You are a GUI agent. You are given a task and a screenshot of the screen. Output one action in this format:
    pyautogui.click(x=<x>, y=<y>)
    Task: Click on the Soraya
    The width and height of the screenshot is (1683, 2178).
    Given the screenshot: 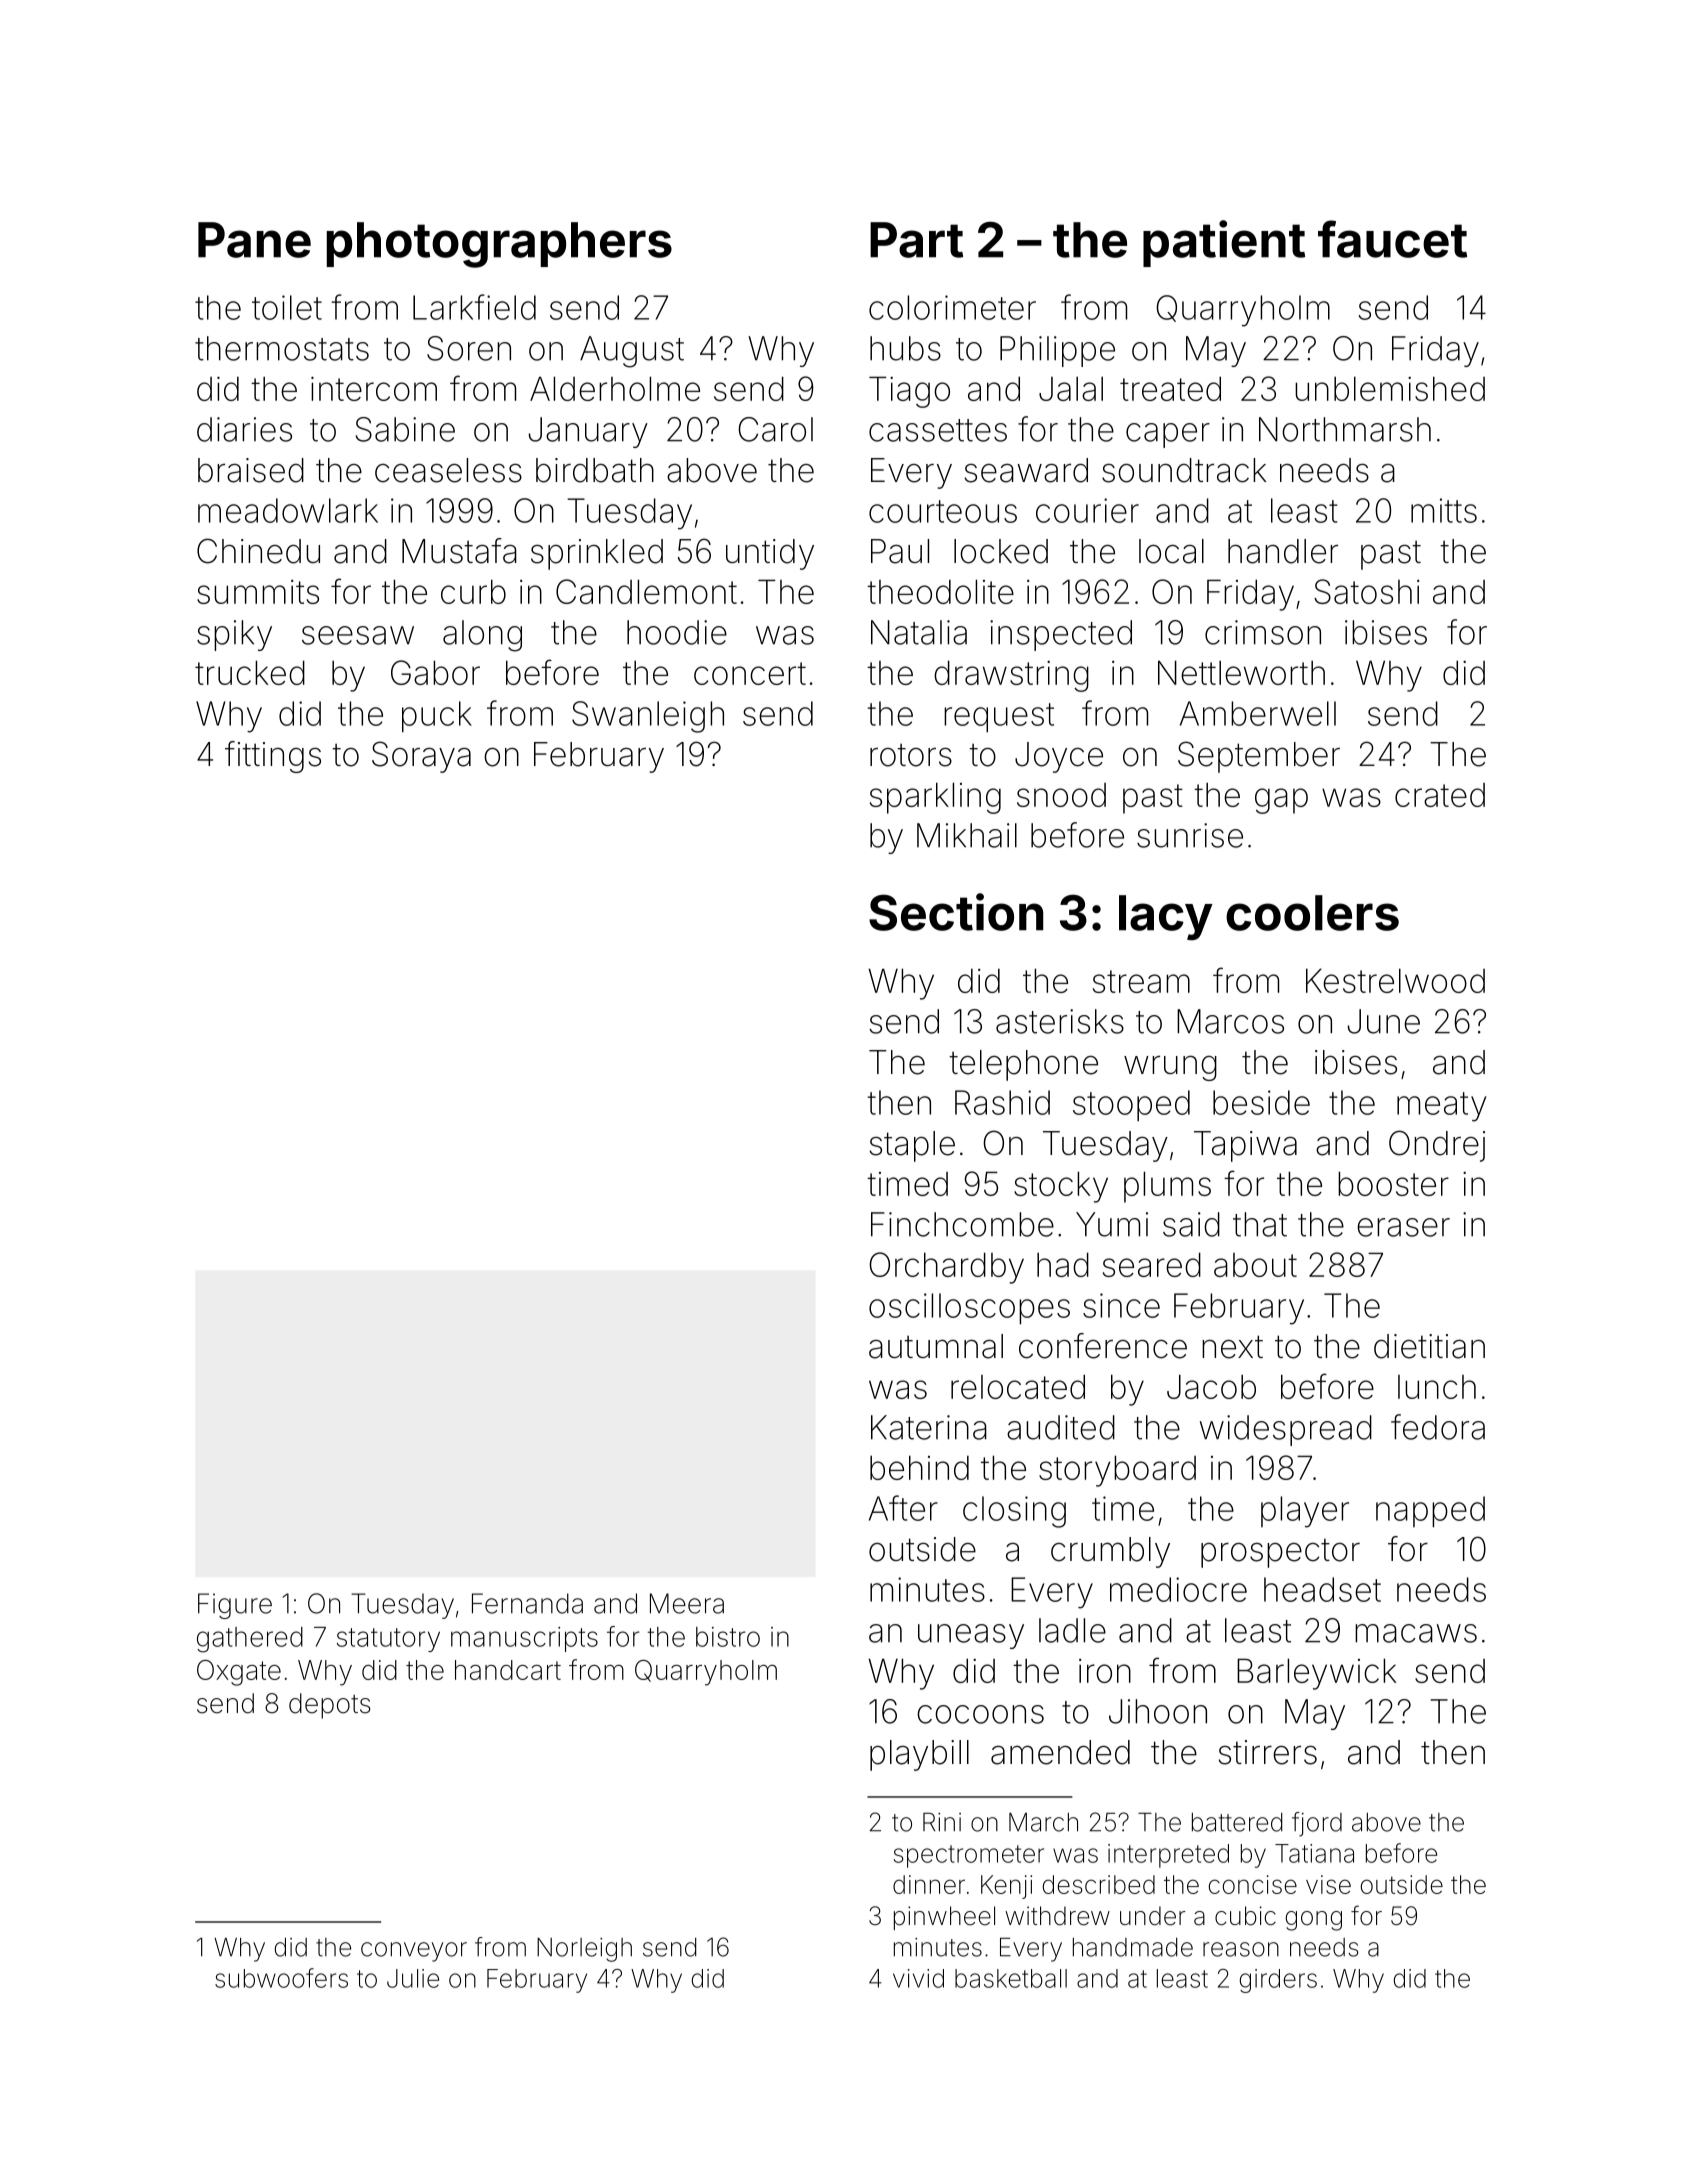 What is the action you would take?
    pyautogui.click(x=421, y=757)
